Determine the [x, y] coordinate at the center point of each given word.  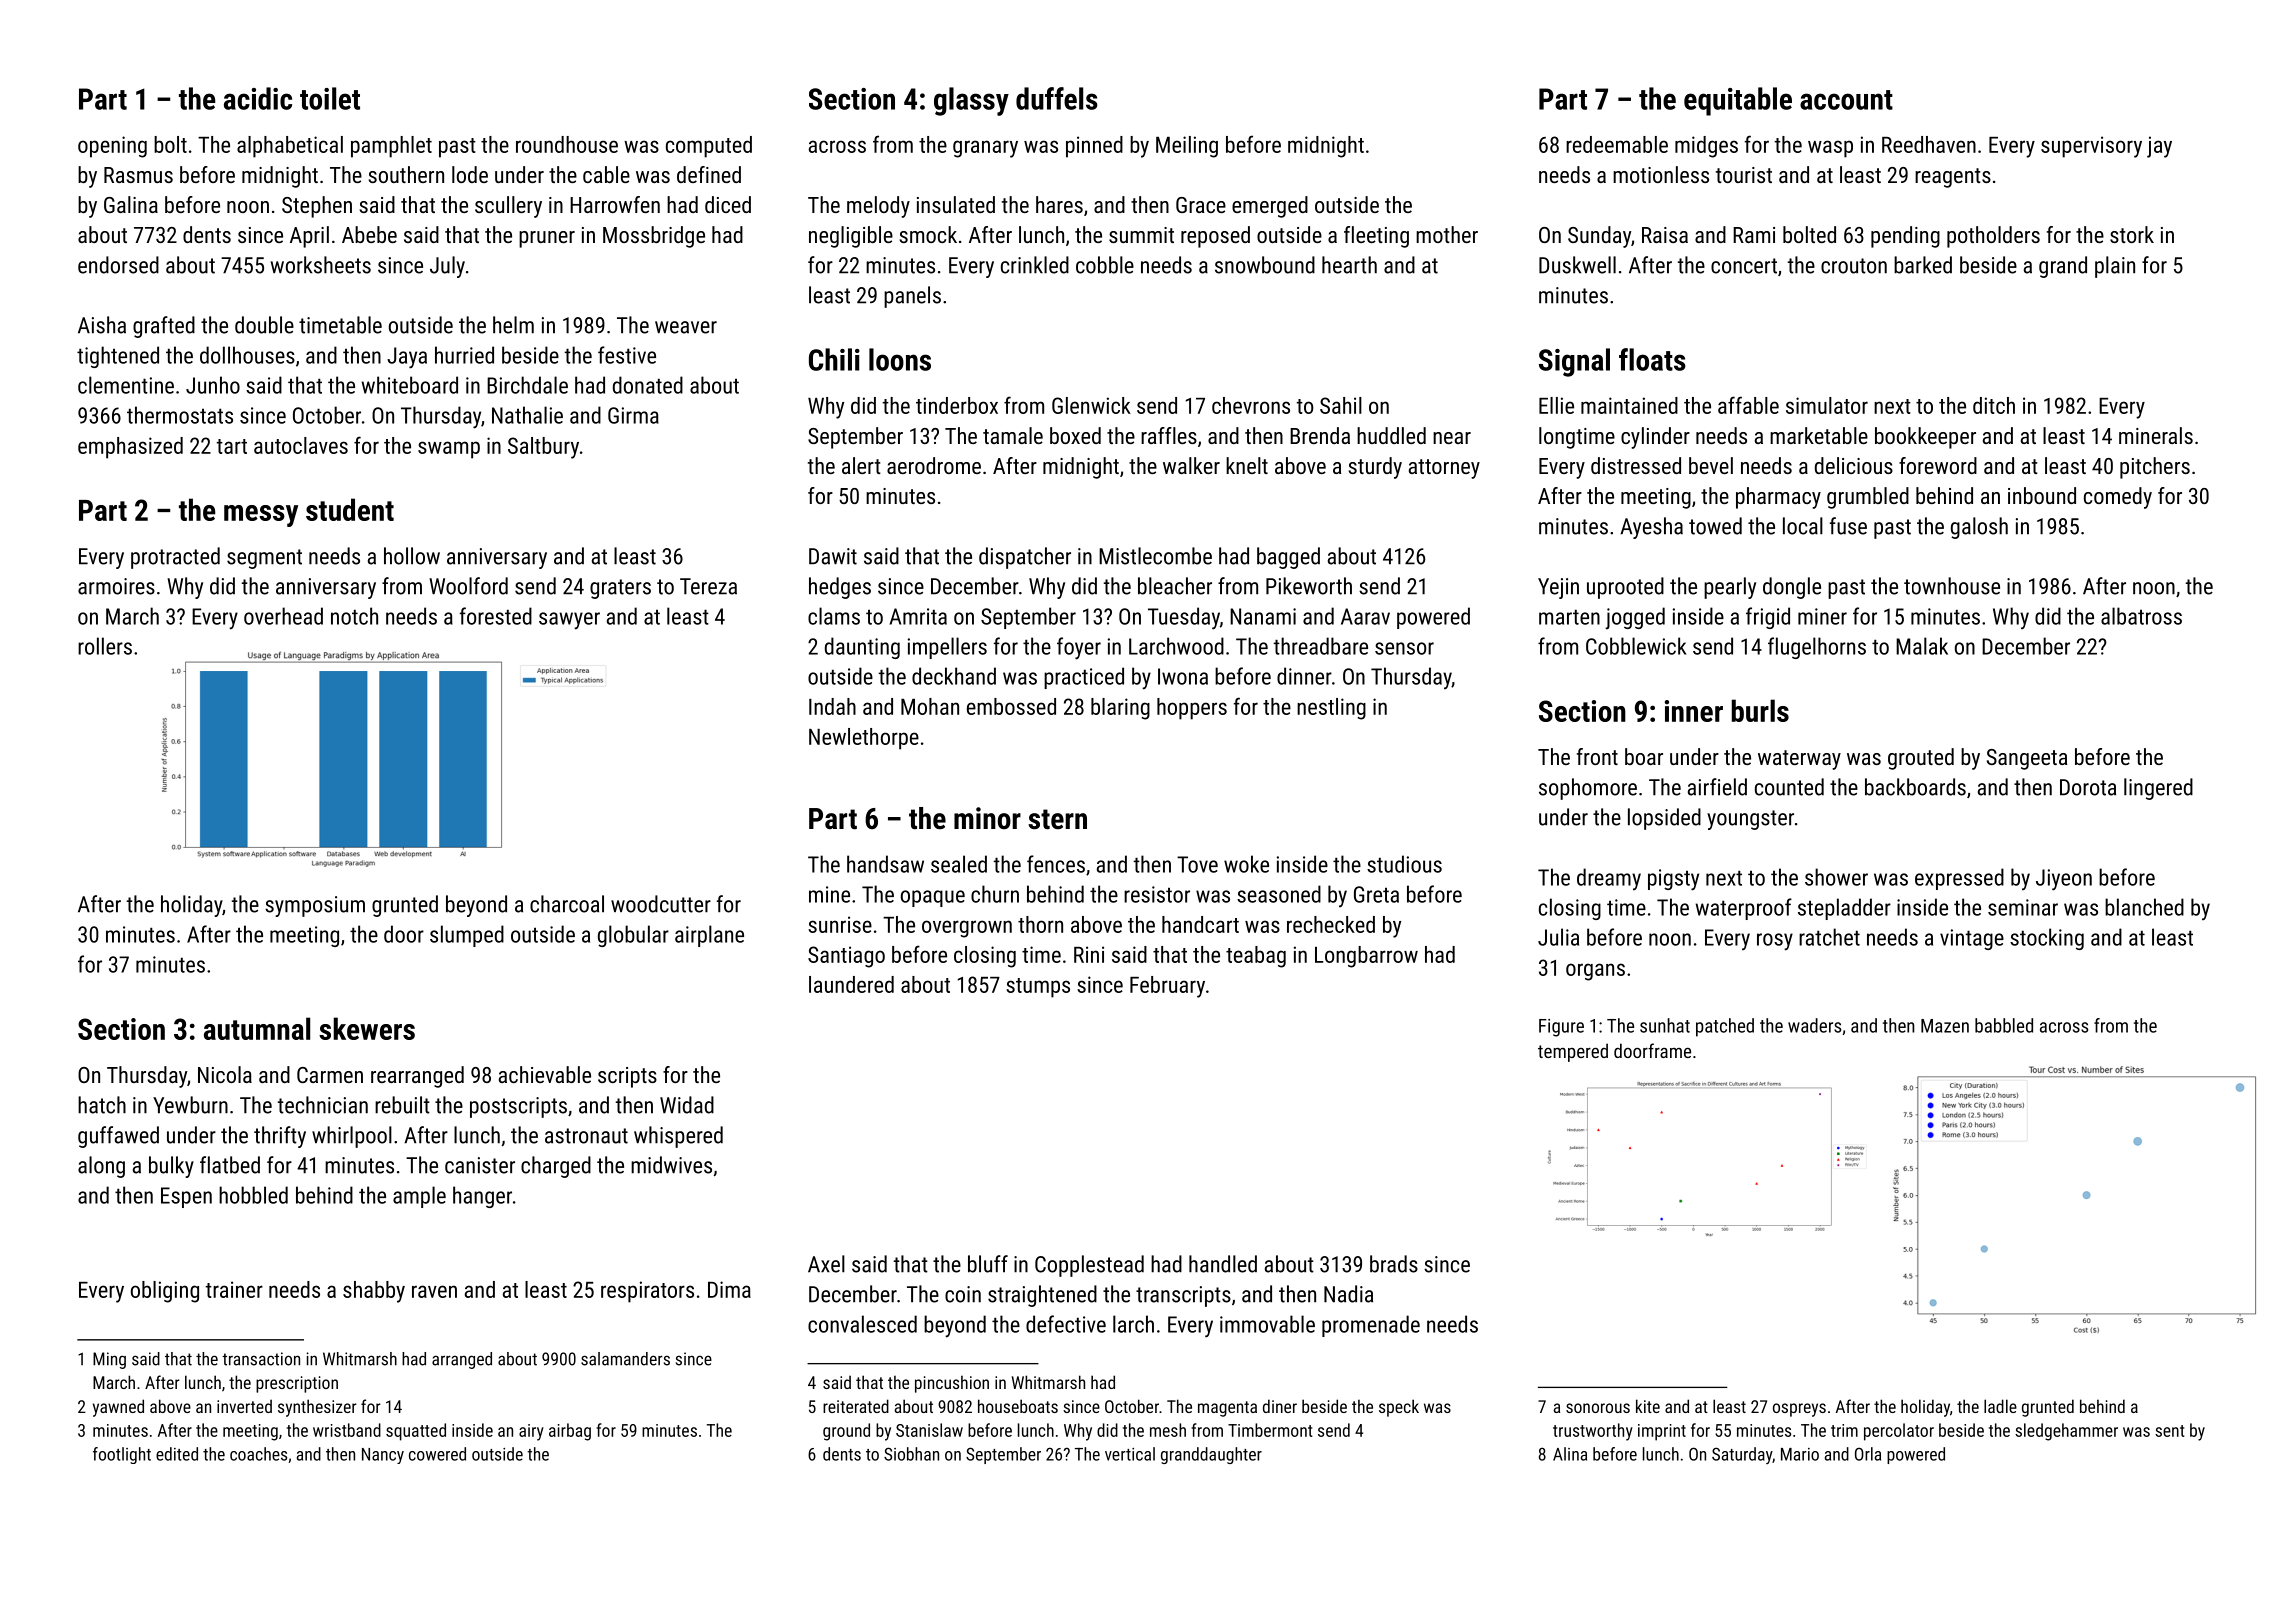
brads [1394, 1264]
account [1846, 100]
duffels [1057, 98]
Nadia [1348, 1294]
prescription [297, 1384]
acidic [258, 98]
